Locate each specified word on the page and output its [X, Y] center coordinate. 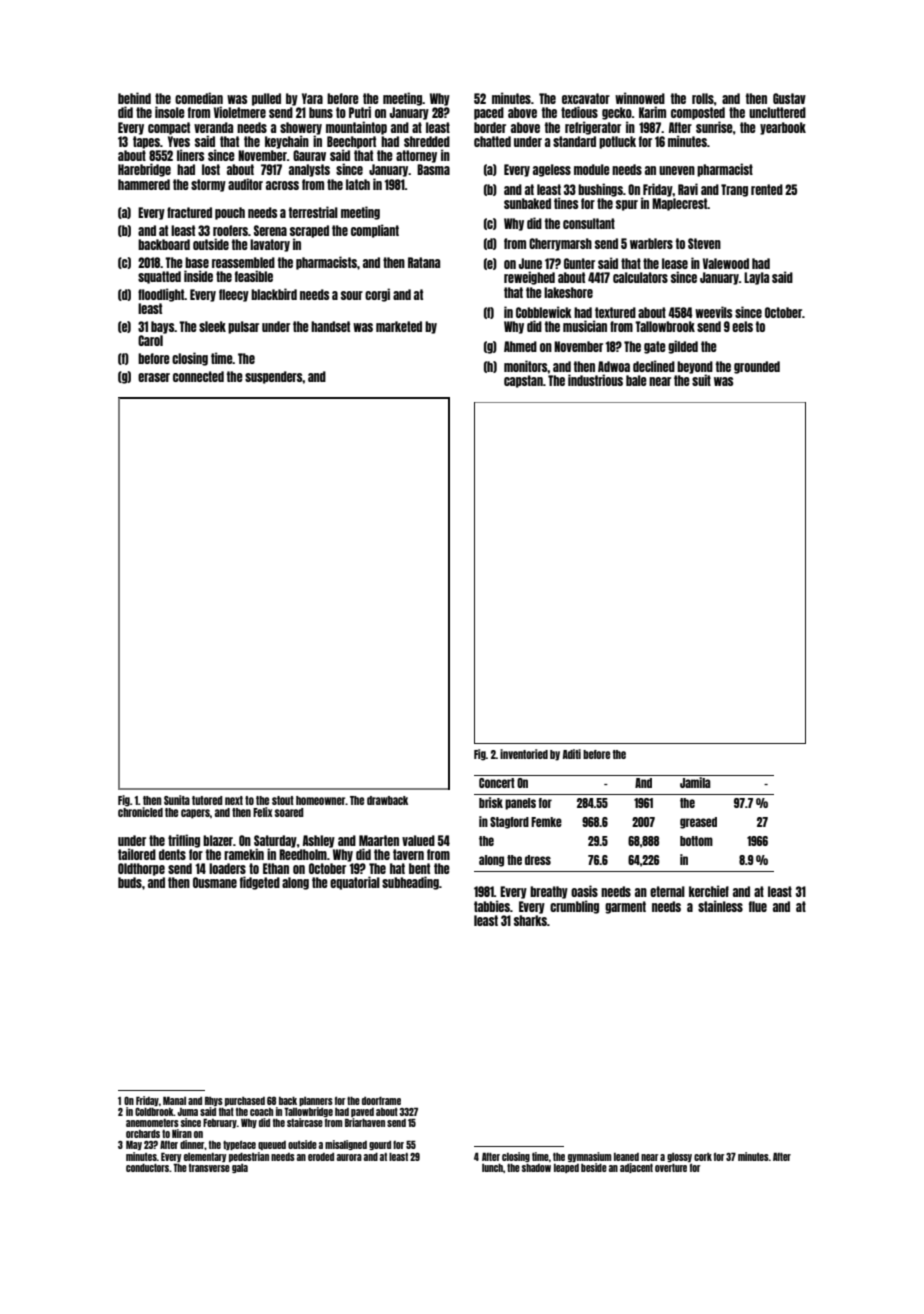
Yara [312, 98]
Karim [652, 112]
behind [134, 98]
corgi [377, 295]
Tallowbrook [665, 326]
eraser [154, 377]
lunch [492, 1168]
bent [419, 868]
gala [240, 1168]
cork [703, 1157]
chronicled [140, 812]
